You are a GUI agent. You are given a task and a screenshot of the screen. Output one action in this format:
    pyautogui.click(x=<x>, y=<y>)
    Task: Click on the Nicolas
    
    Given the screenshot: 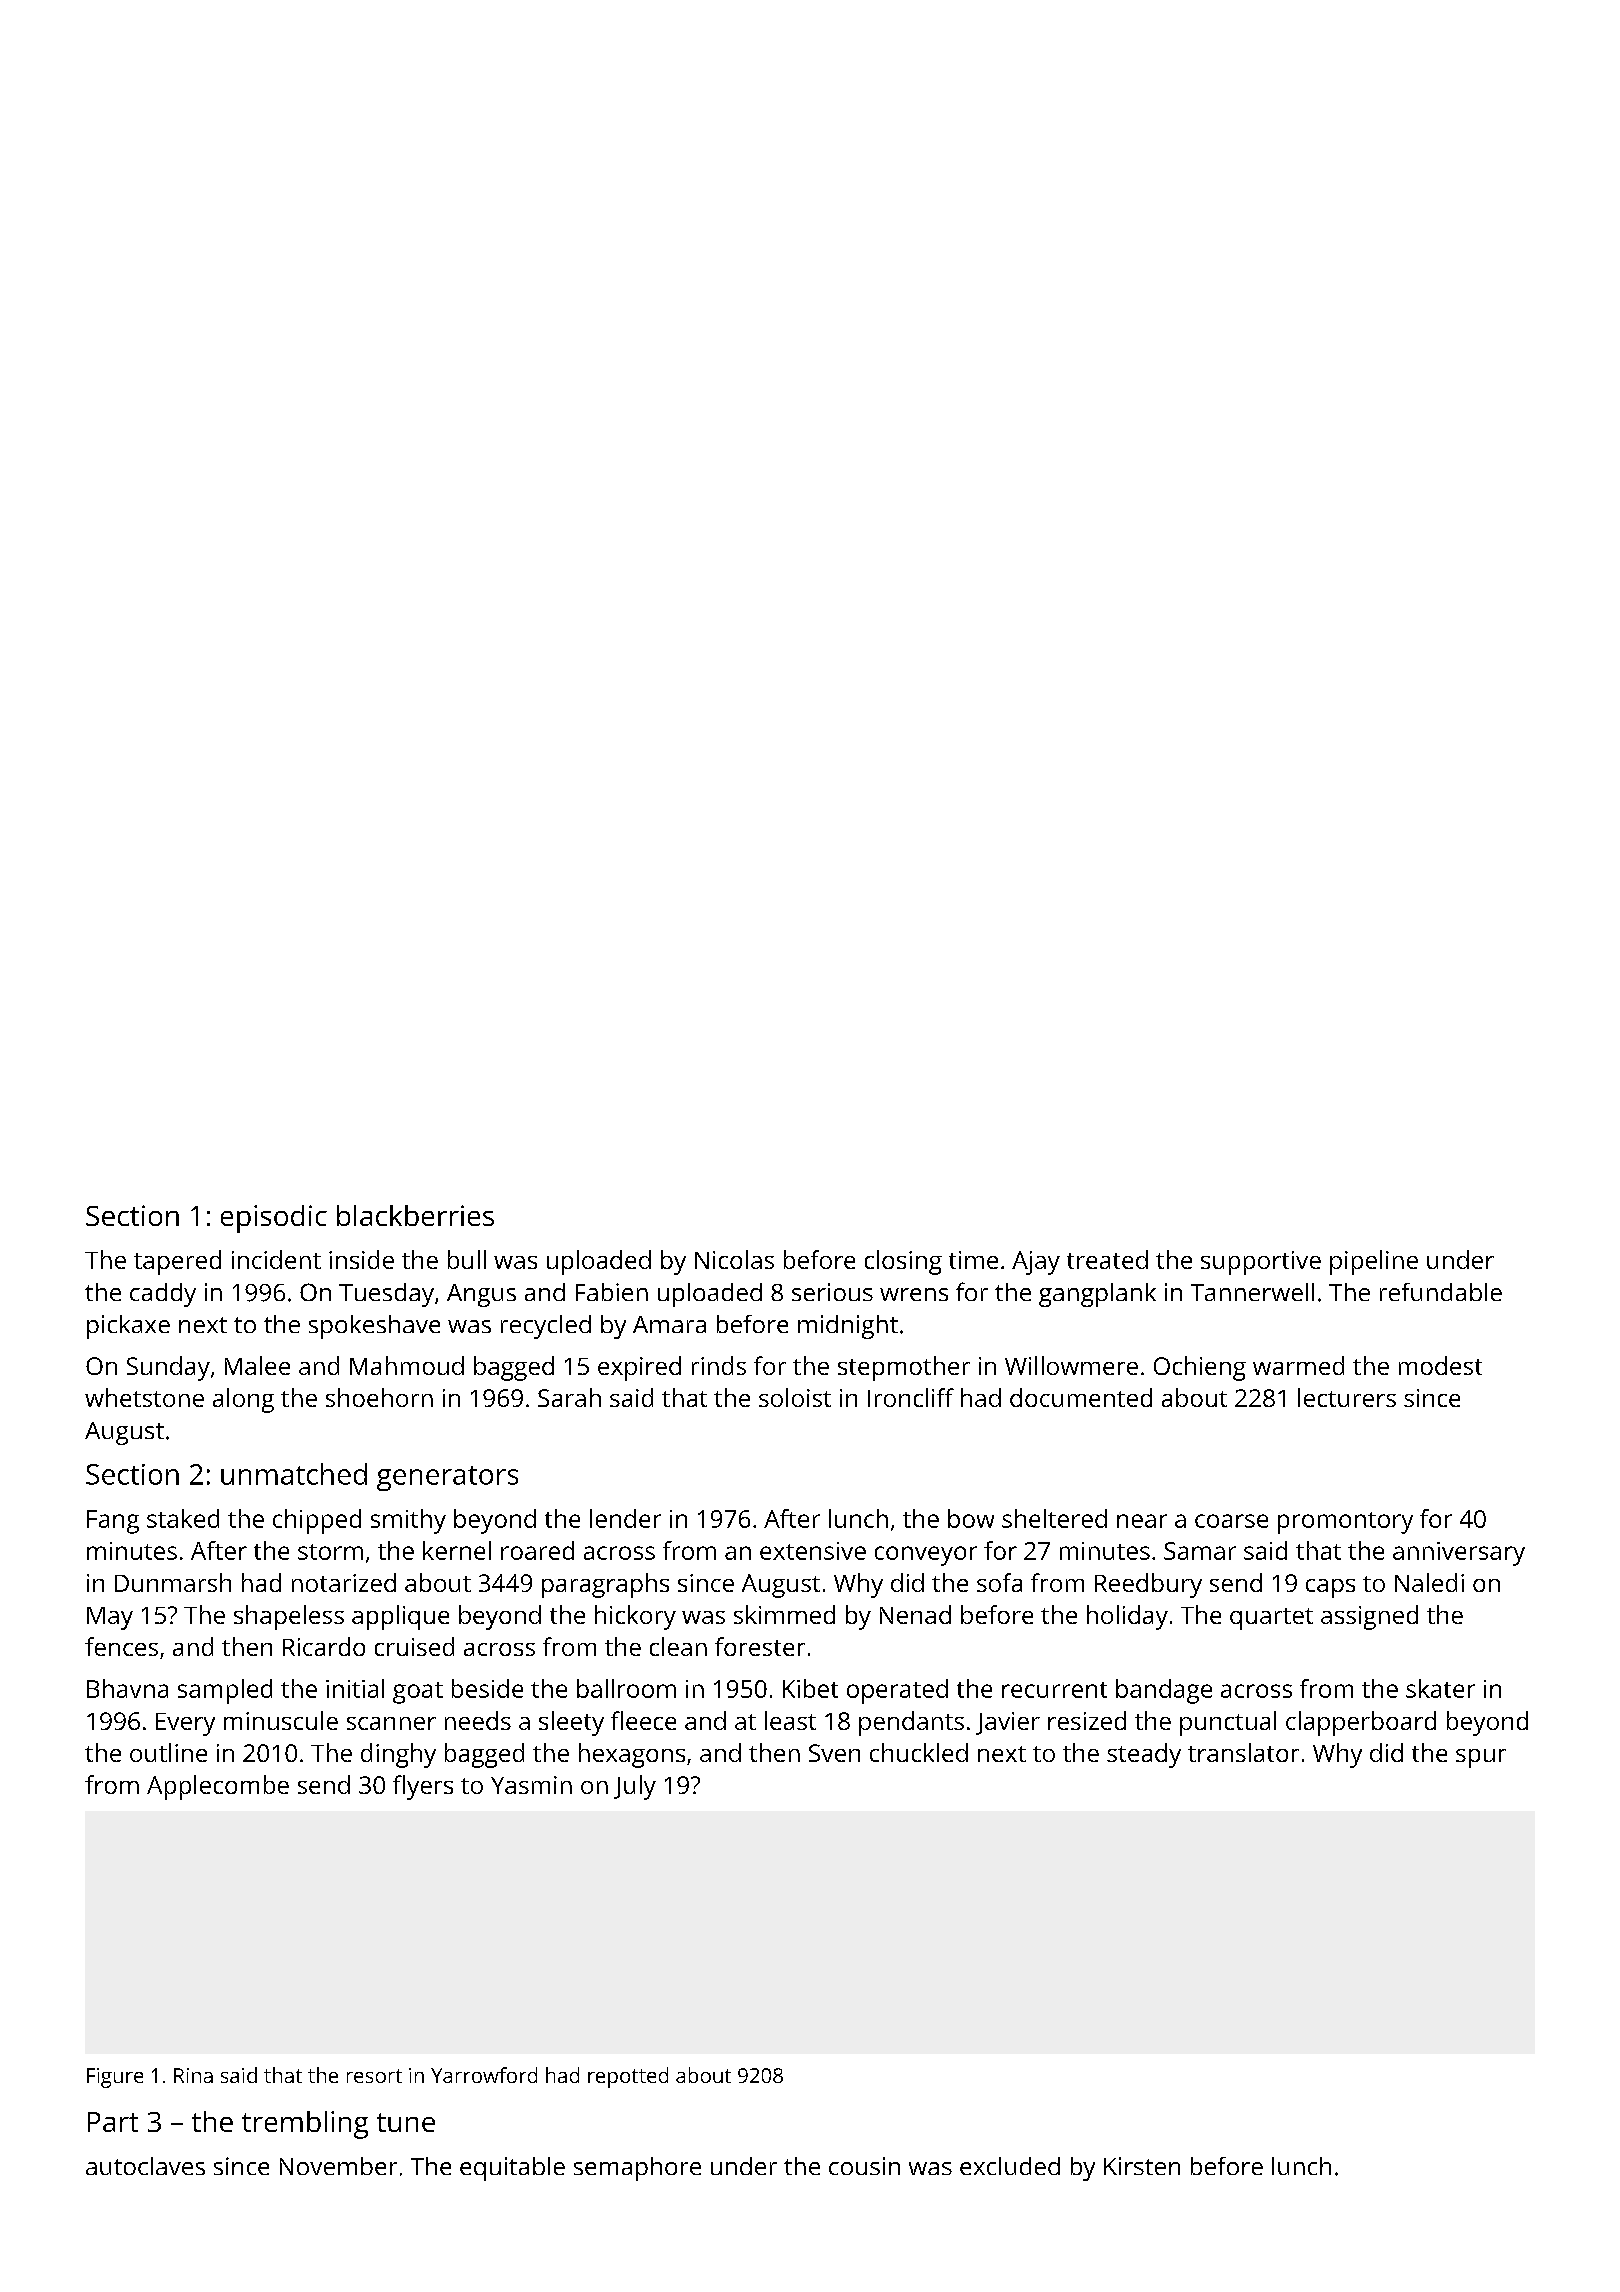 What is the action you would take?
    pyautogui.click(x=734, y=1259)
